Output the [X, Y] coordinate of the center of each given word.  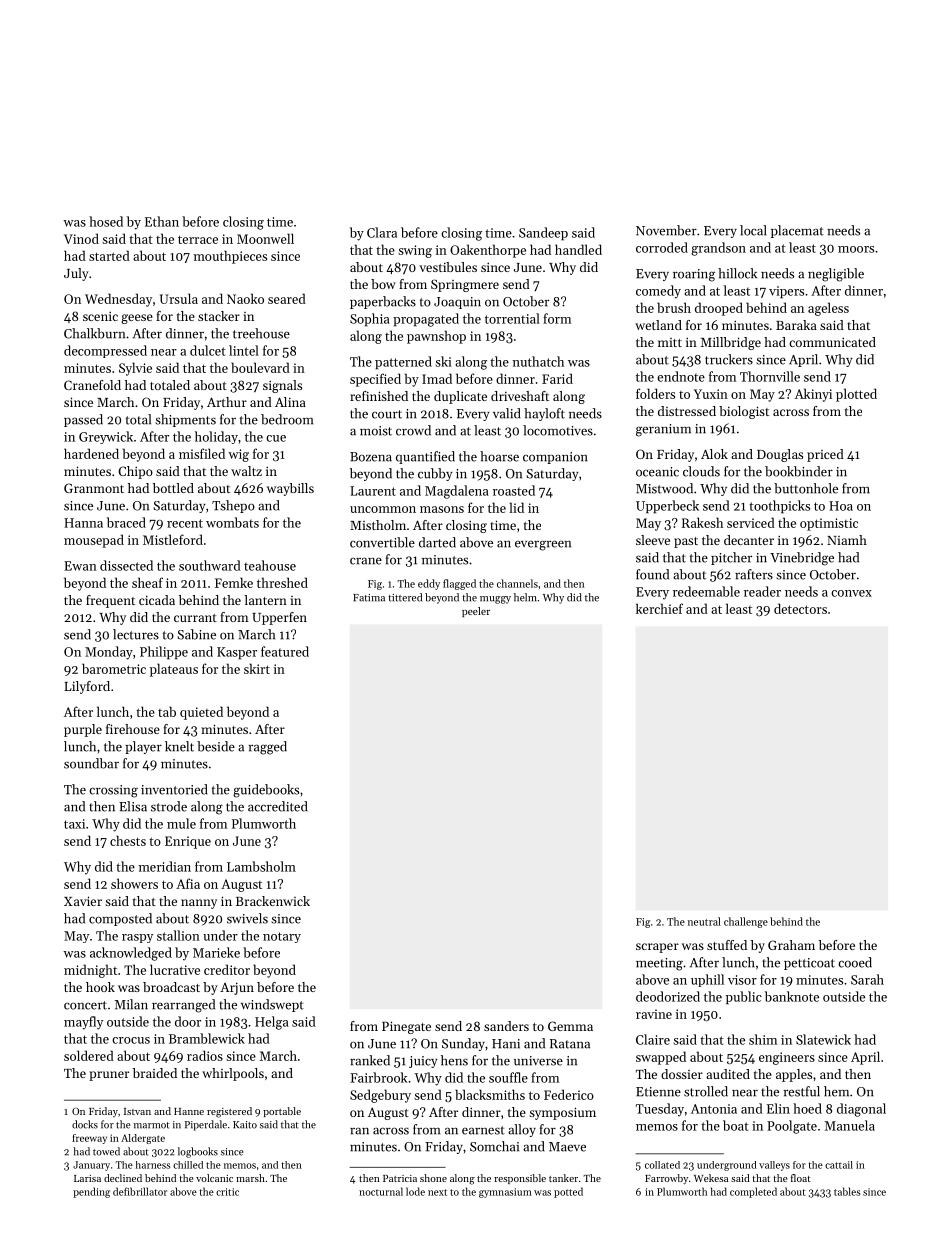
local [753, 230]
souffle [508, 1077]
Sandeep [543, 234]
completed [753, 1192]
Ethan [162, 221]
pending [91, 1192]
